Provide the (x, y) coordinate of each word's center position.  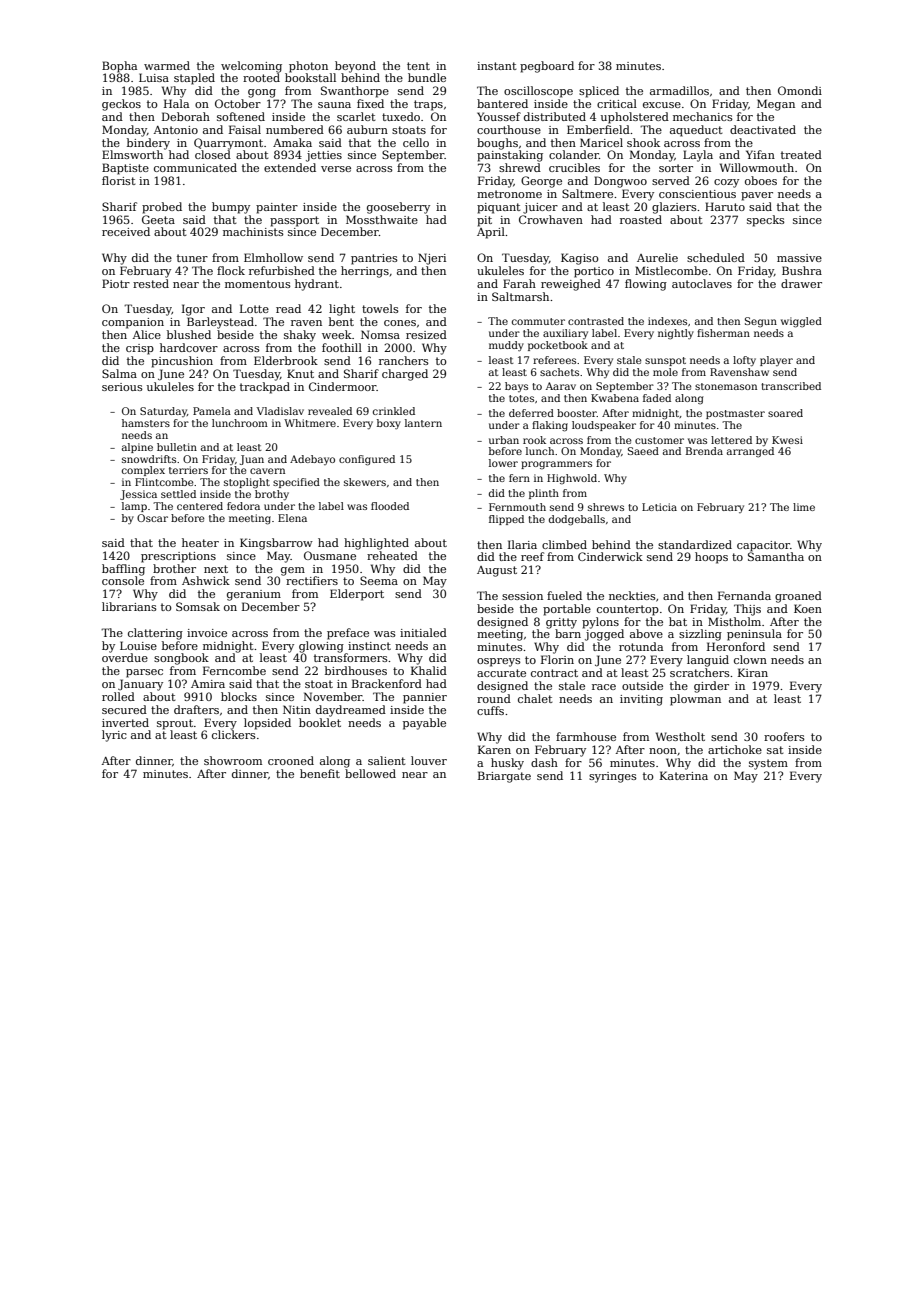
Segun (761, 322)
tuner (192, 258)
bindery (148, 144)
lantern (423, 423)
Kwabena (615, 398)
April (491, 233)
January (140, 685)
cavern (267, 471)
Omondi (800, 90)
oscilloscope (538, 92)
